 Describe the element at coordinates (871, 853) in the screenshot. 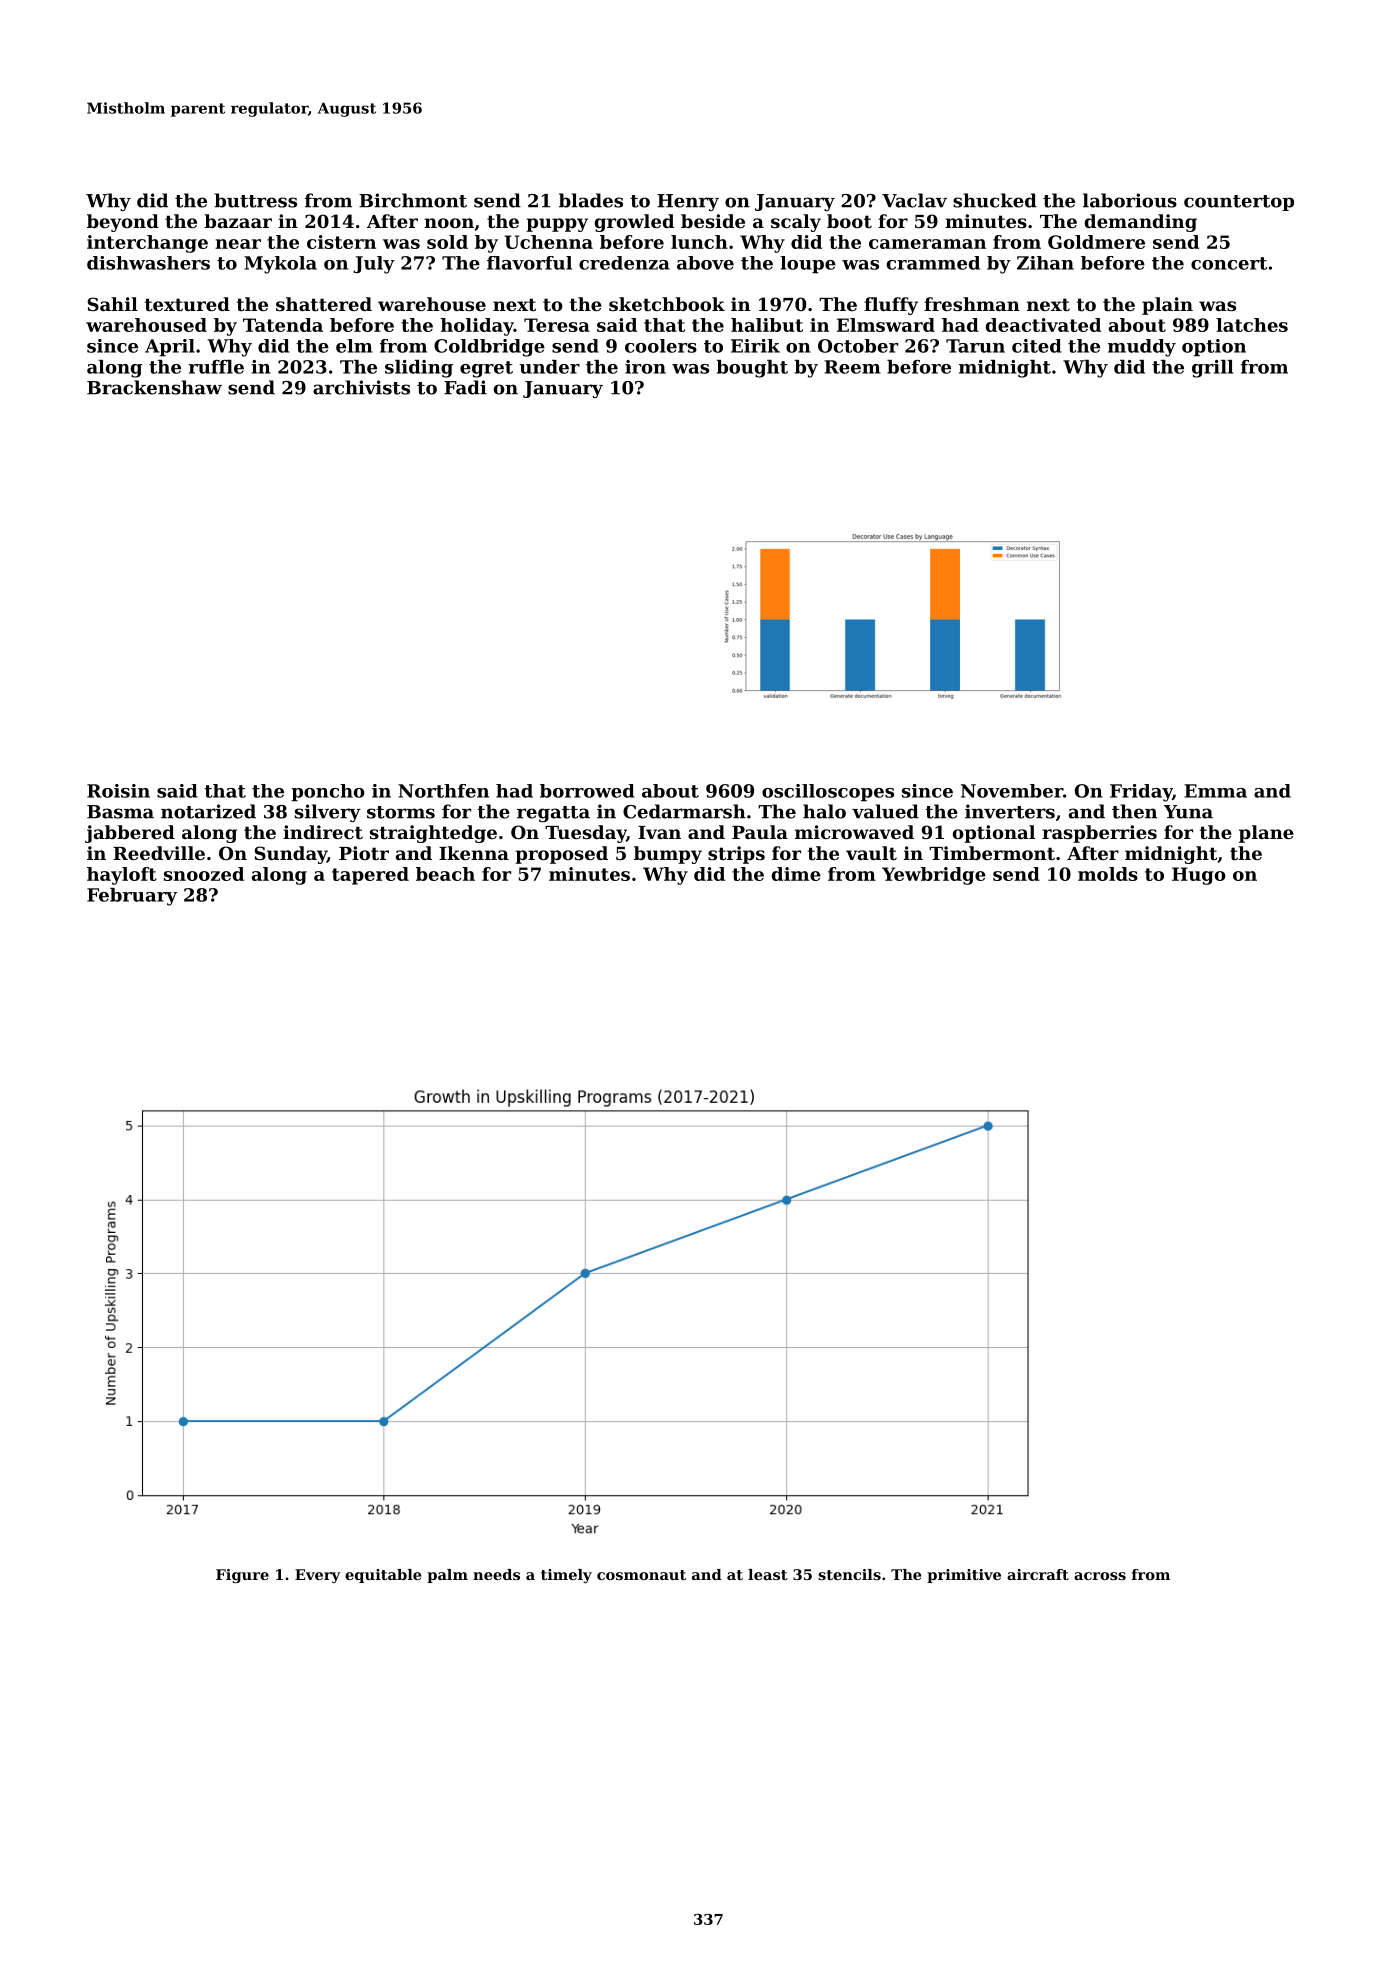

I see `vault` at that location.
